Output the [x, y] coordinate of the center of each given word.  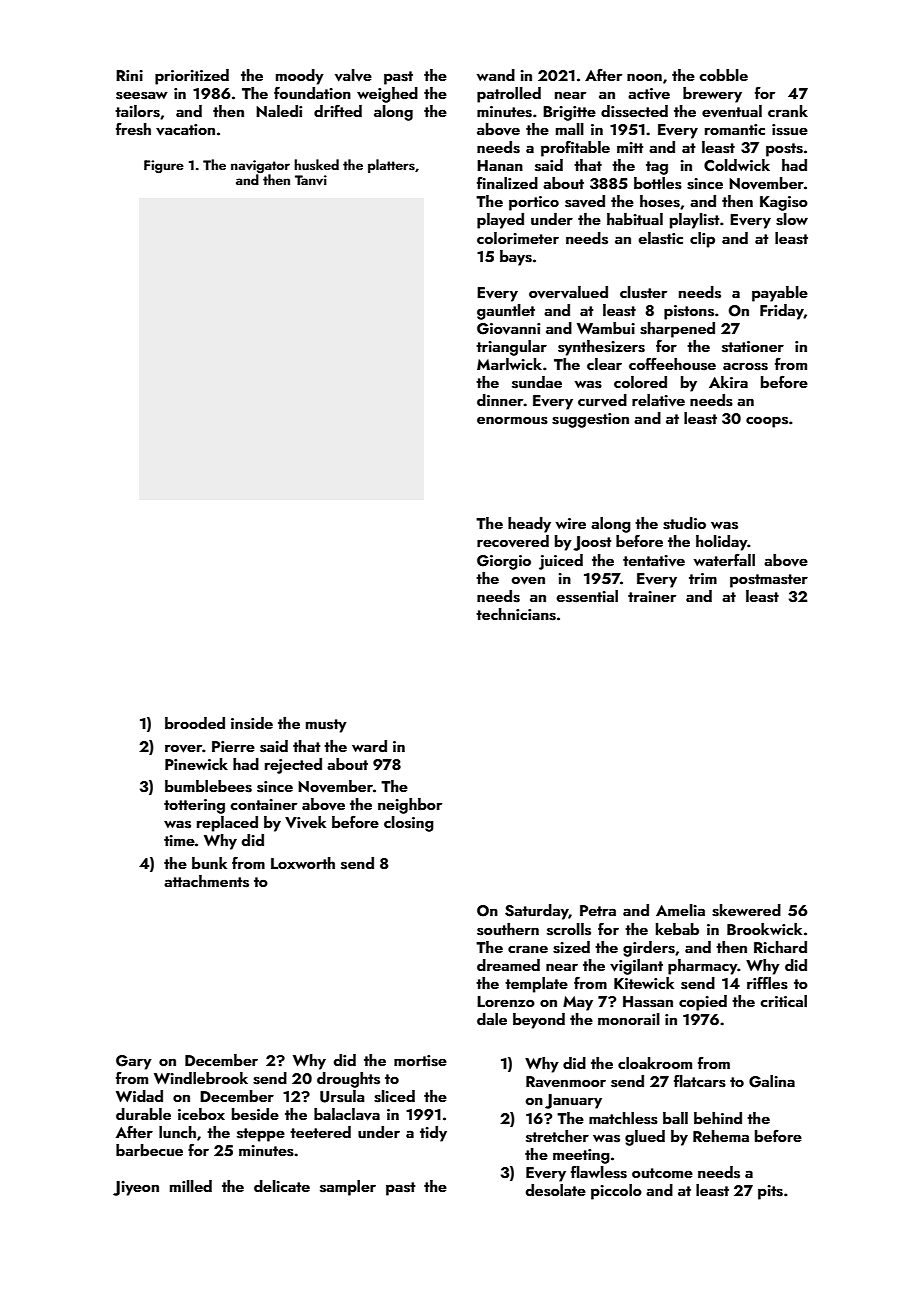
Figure [164, 167]
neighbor [410, 806]
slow [792, 219]
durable [143, 1114]
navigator [260, 167]
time [179, 840]
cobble [723, 75]
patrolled [509, 95]
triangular [511, 348]
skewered [746, 910]
